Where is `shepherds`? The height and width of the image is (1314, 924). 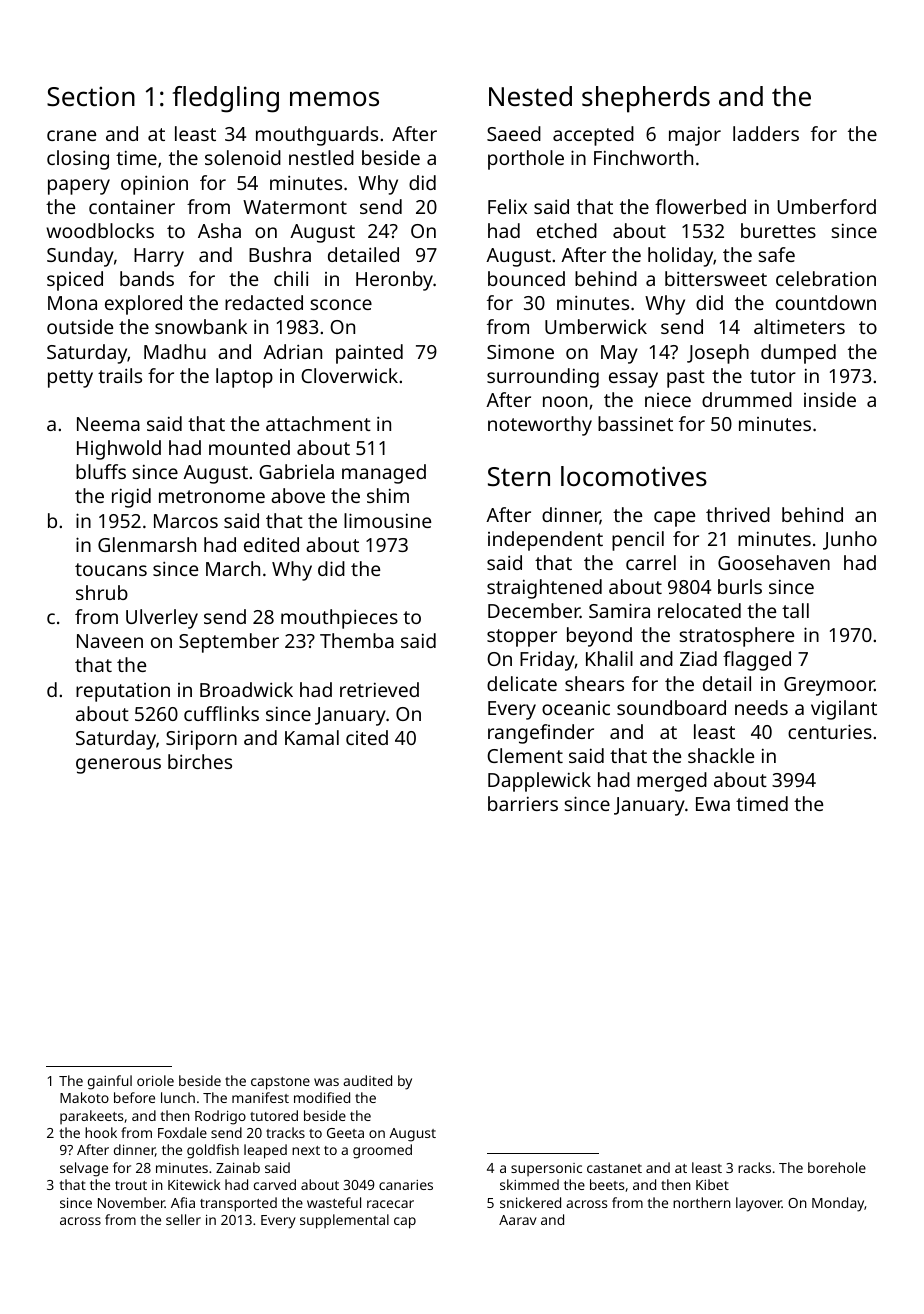
shepherds is located at coordinates (646, 99).
